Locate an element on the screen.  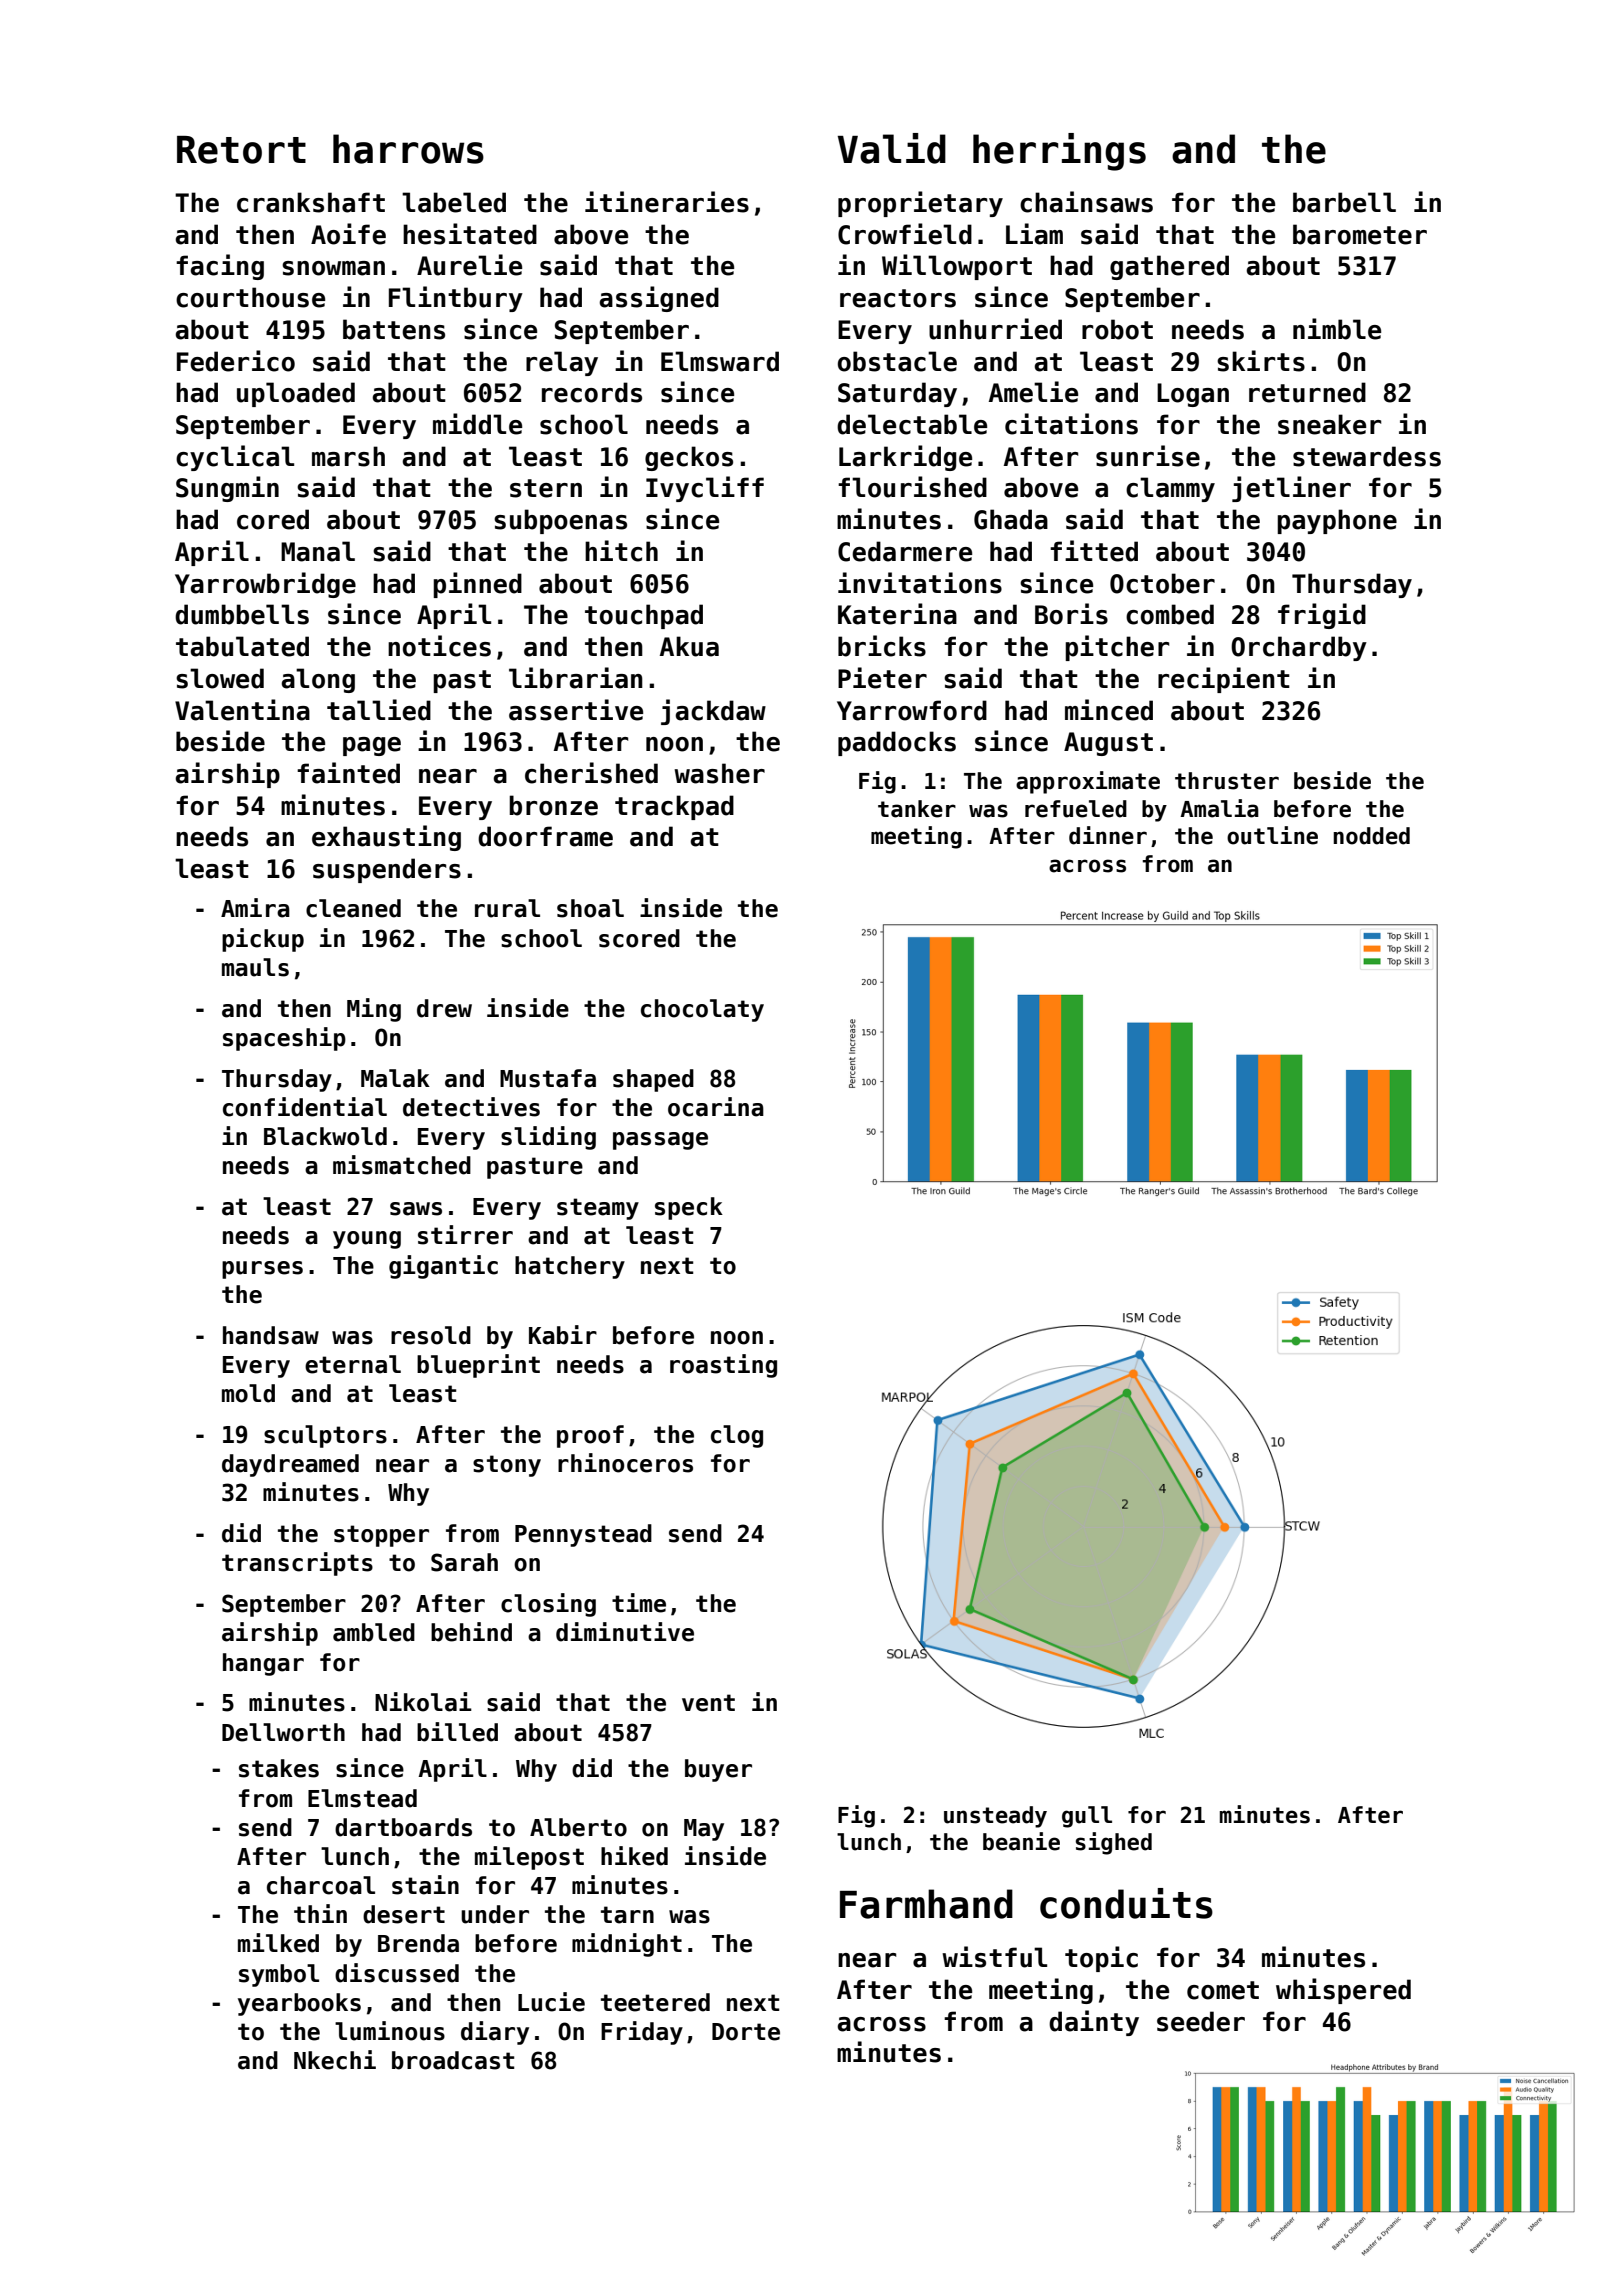
gathered is located at coordinates (1169, 267).
